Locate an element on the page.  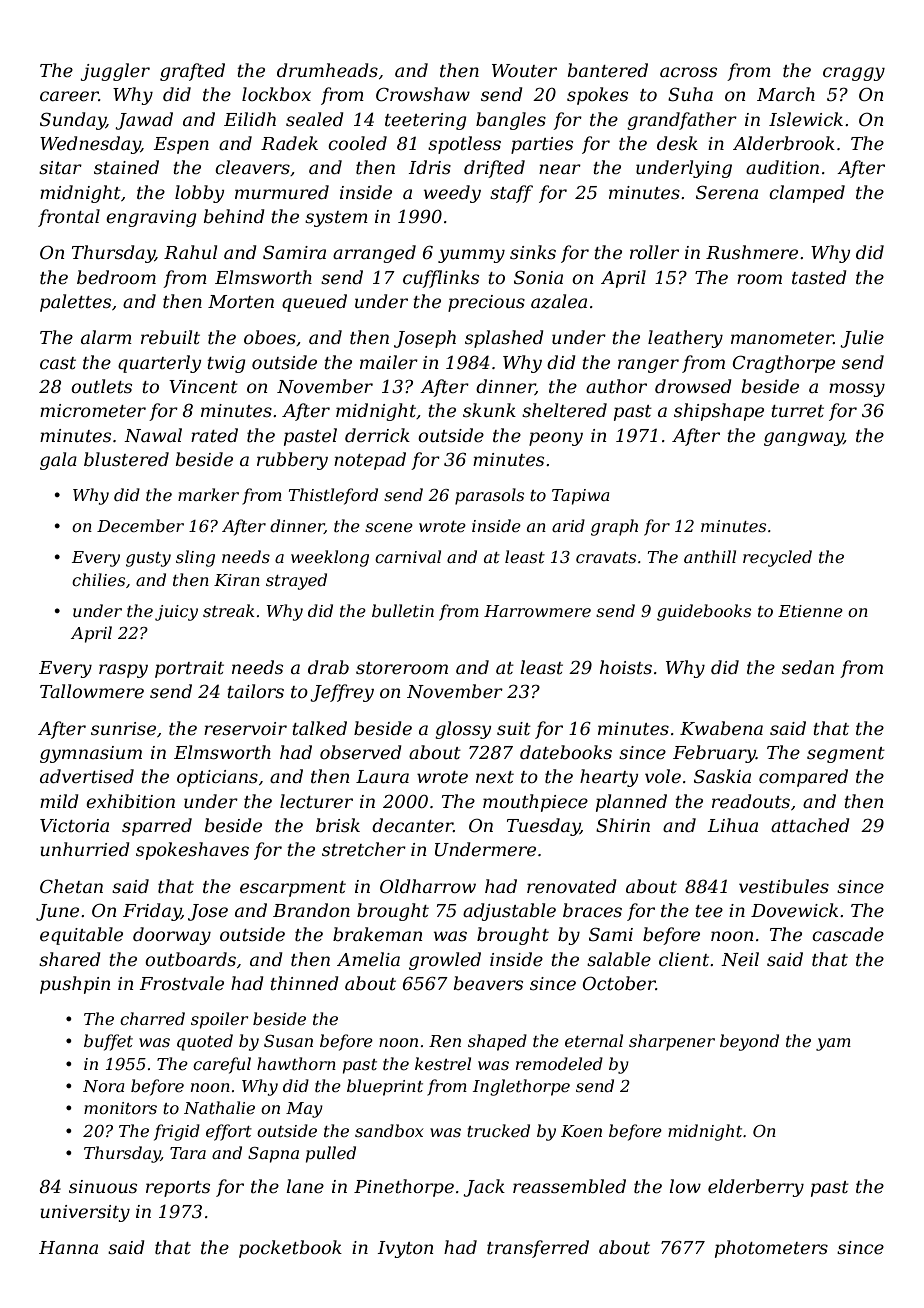
Ivyton is located at coordinates (405, 1249).
